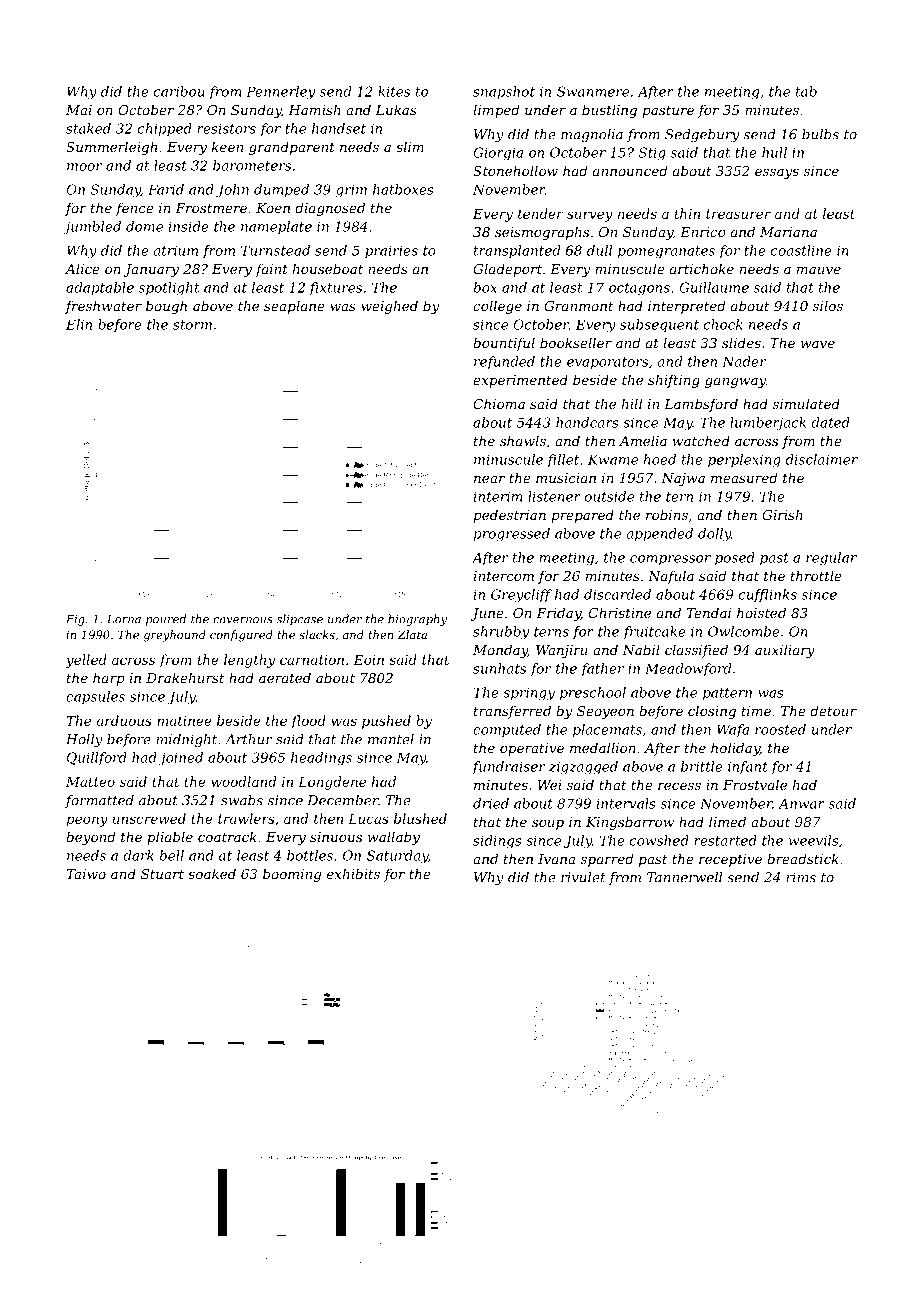 The width and height of the screenshot is (924, 1308). I want to click on Pennerley, so click(280, 93).
